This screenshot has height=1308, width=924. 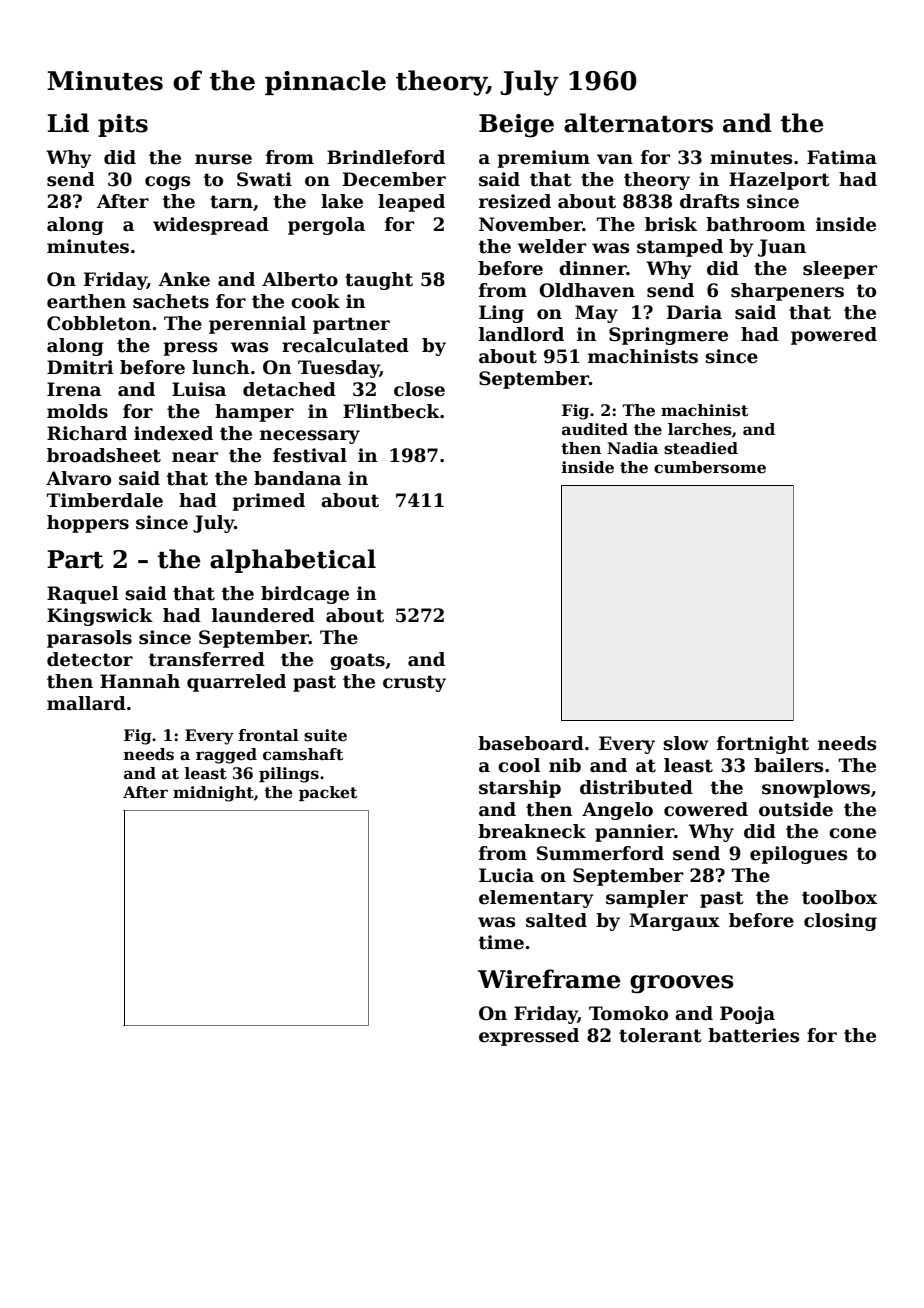 What do you see at coordinates (328, 793) in the screenshot?
I see `packet` at bounding box center [328, 793].
